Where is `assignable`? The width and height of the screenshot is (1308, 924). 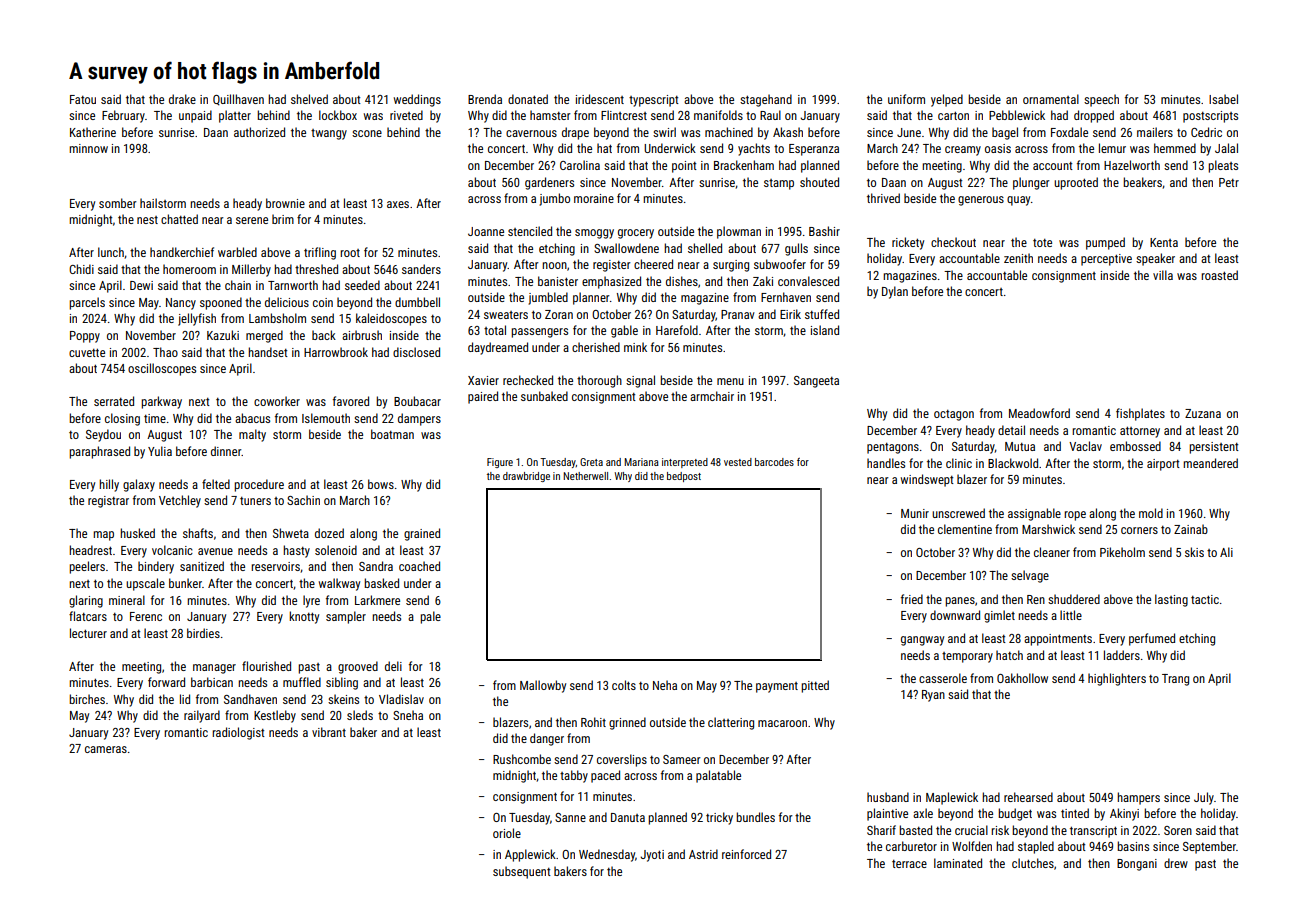
assignable is located at coordinates (1034, 514).
